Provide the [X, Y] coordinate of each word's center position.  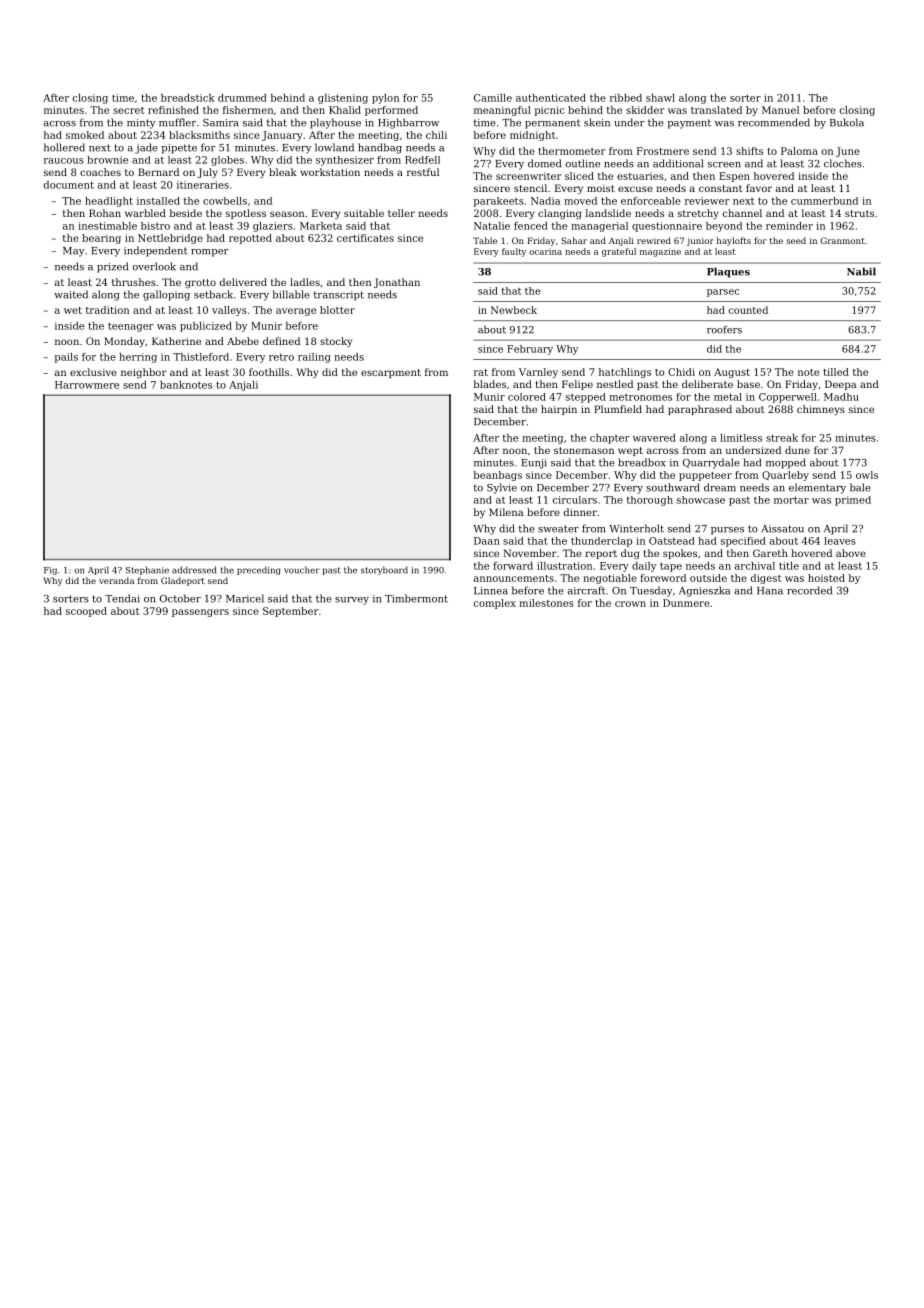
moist [601, 188]
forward [513, 566]
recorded [809, 590]
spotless [246, 214]
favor [759, 188]
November [530, 553]
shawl [660, 98]
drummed [242, 98]
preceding [258, 570]
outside [708, 578]
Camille [493, 98]
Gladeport [183, 581]
